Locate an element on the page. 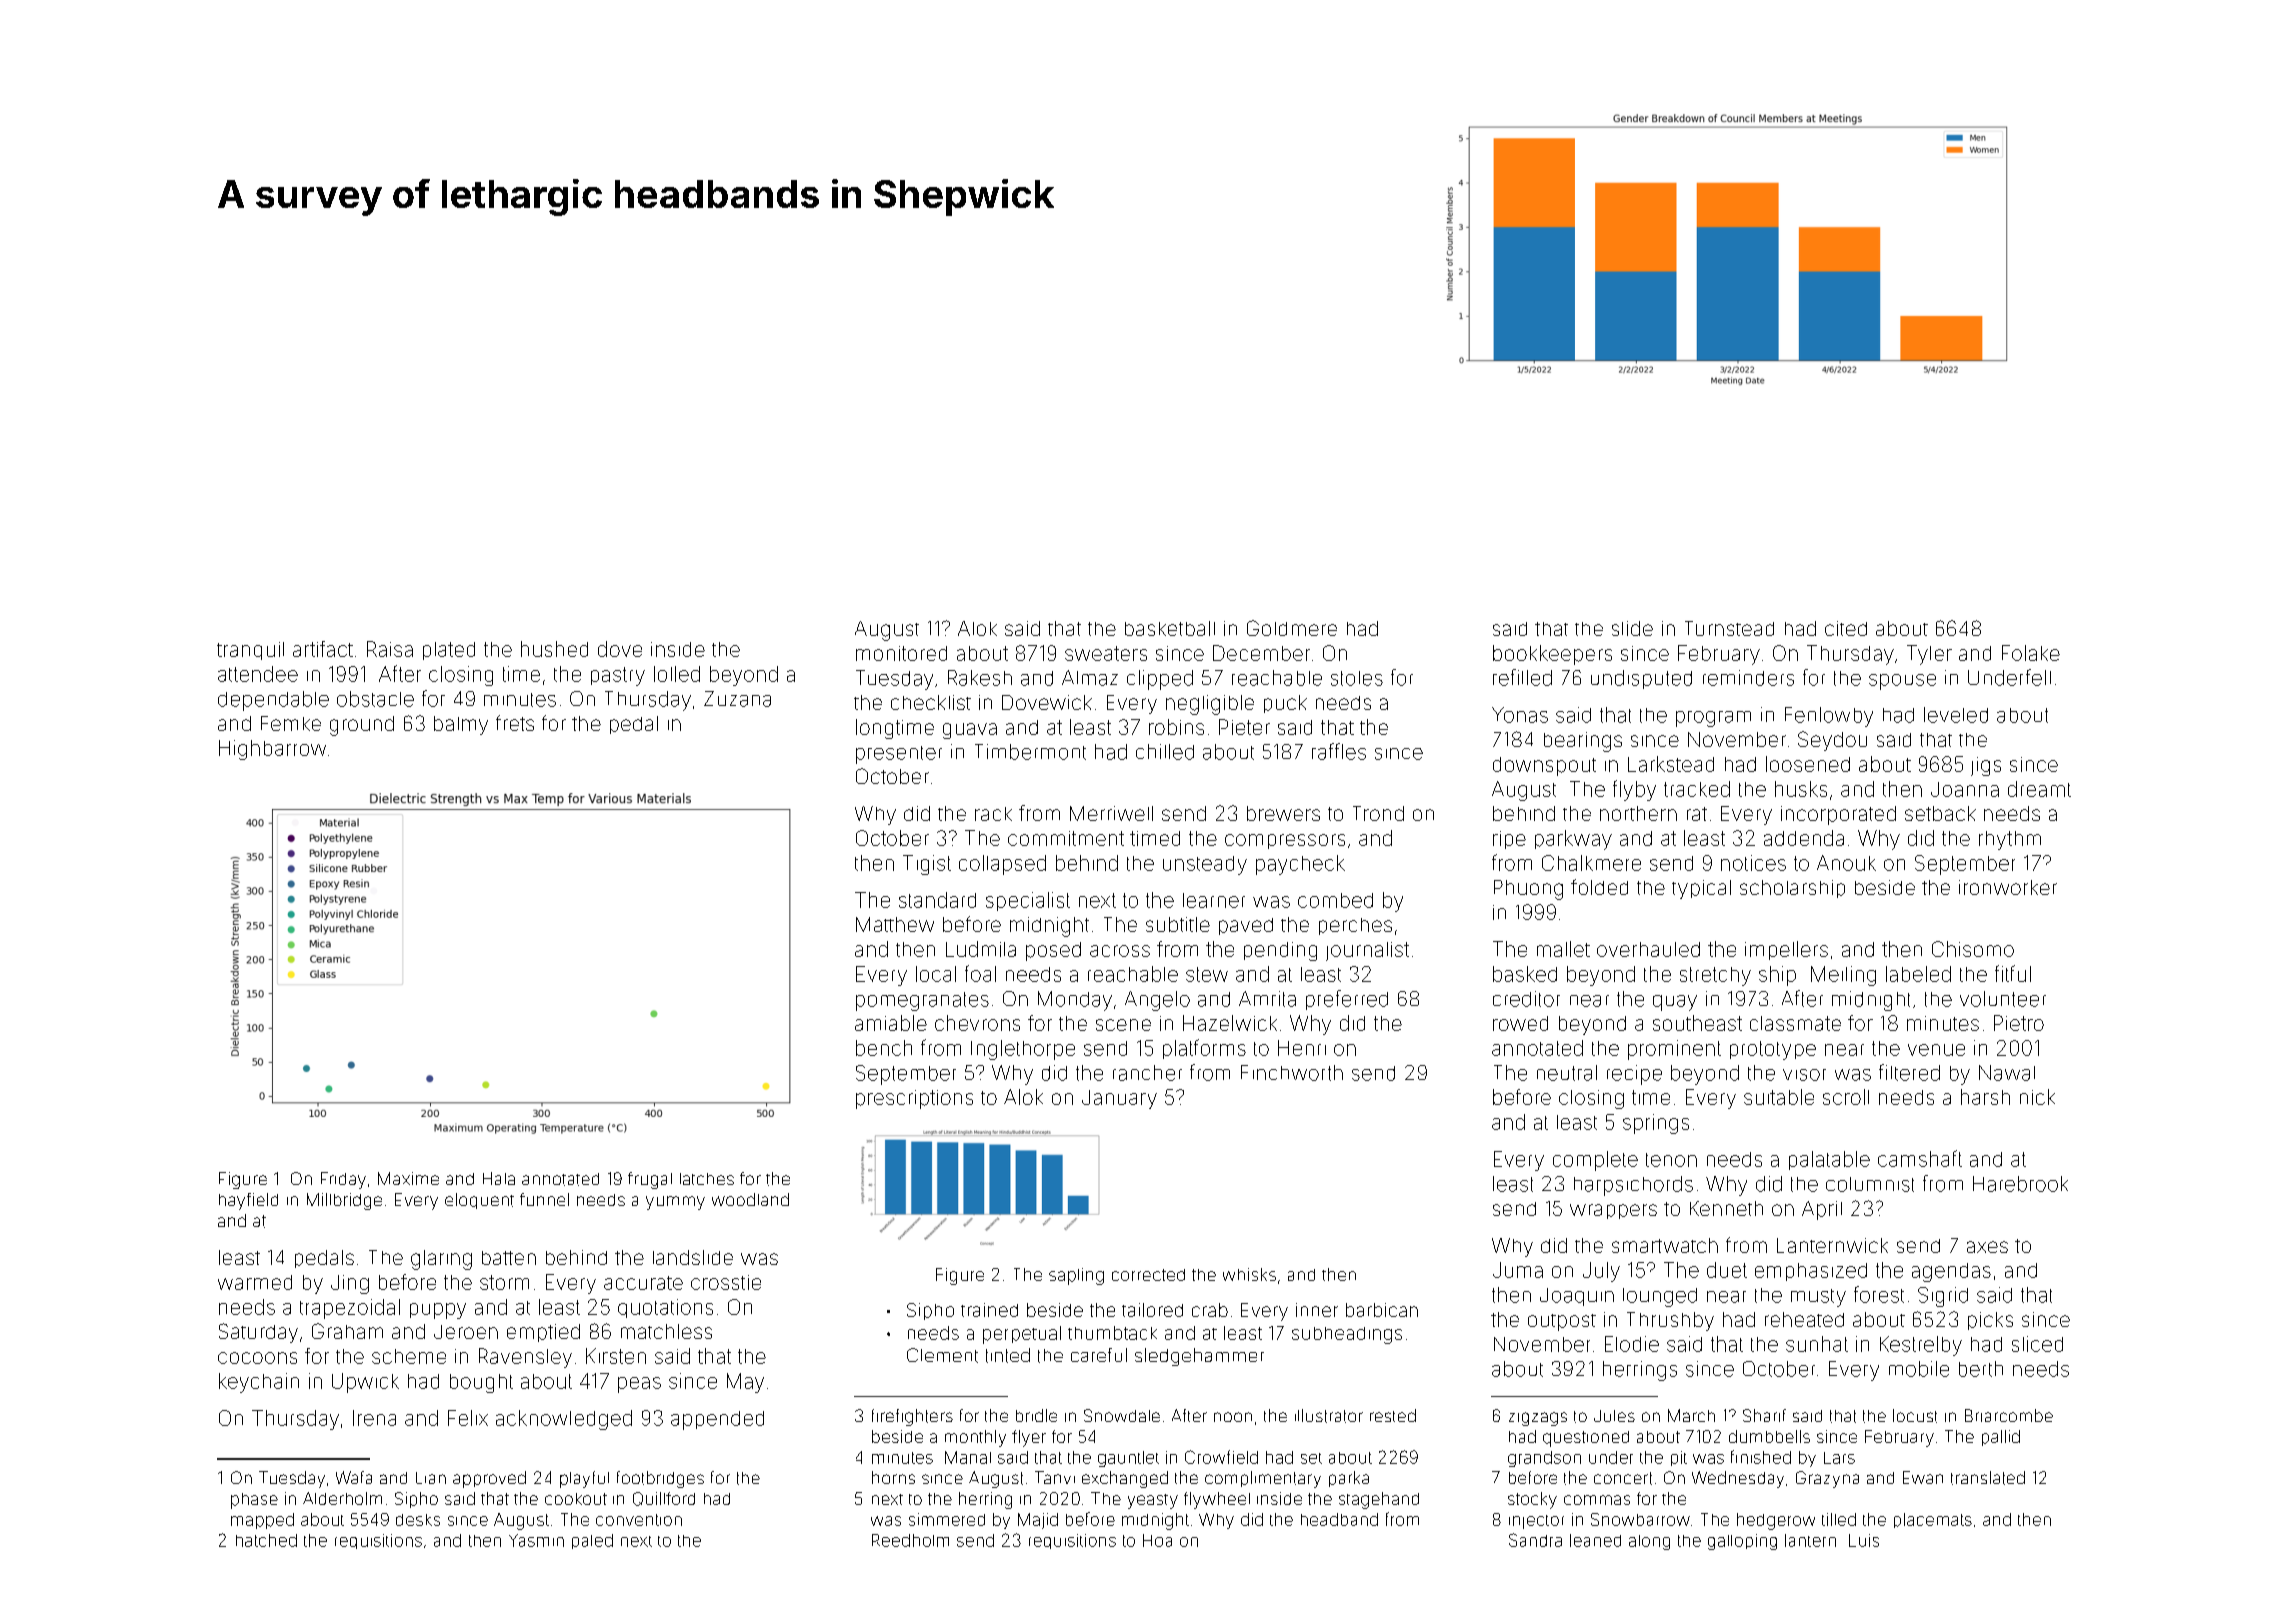 The width and height of the image is (2292, 1620). presenter is located at coordinates (899, 755).
